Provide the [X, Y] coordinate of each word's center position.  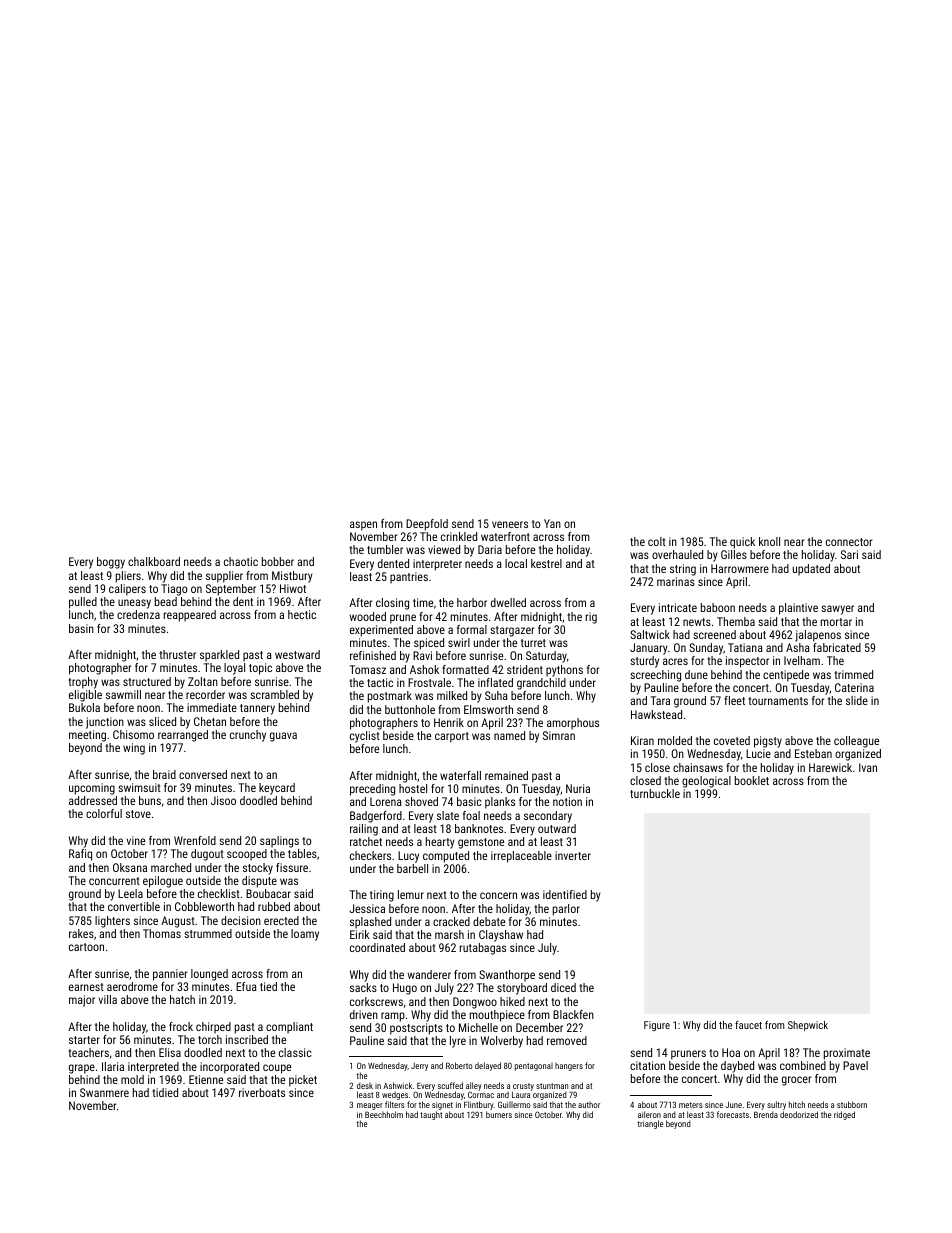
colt [657, 541]
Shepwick [808, 1026]
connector [849, 542]
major [82, 1001]
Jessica [367, 908]
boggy [111, 563]
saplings [279, 842]
